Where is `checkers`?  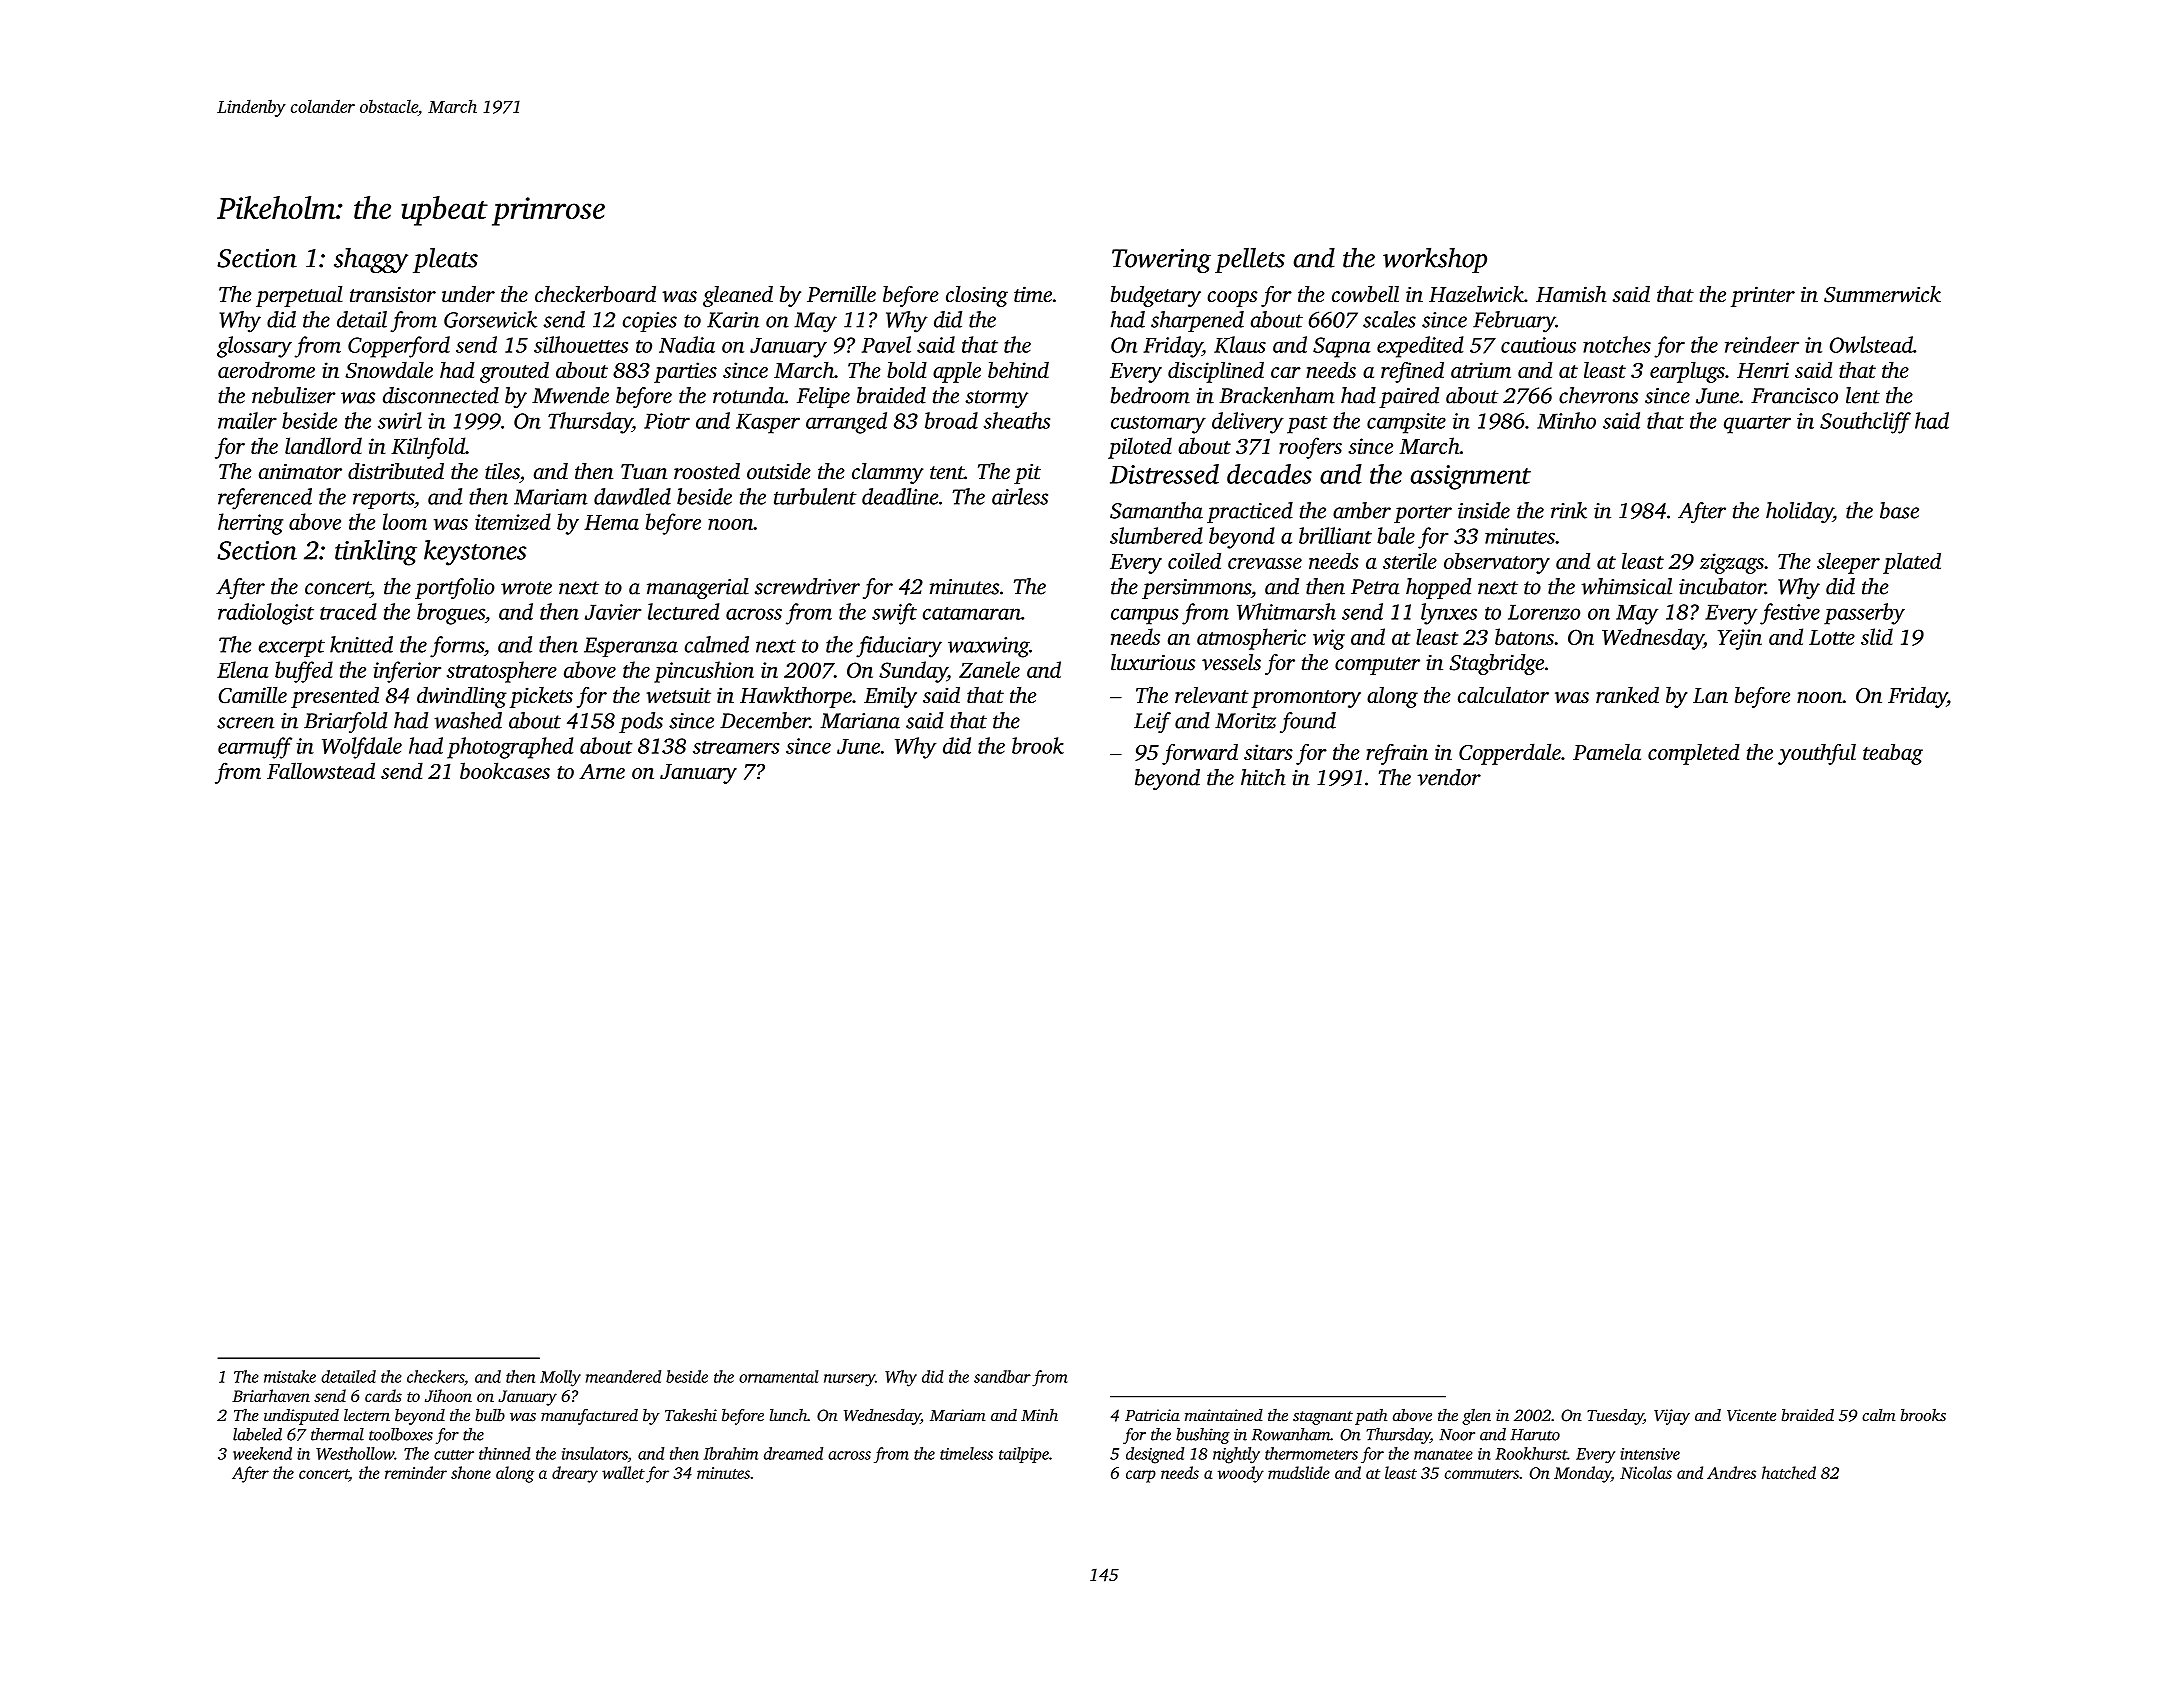
checkers is located at coordinates (435, 1376).
